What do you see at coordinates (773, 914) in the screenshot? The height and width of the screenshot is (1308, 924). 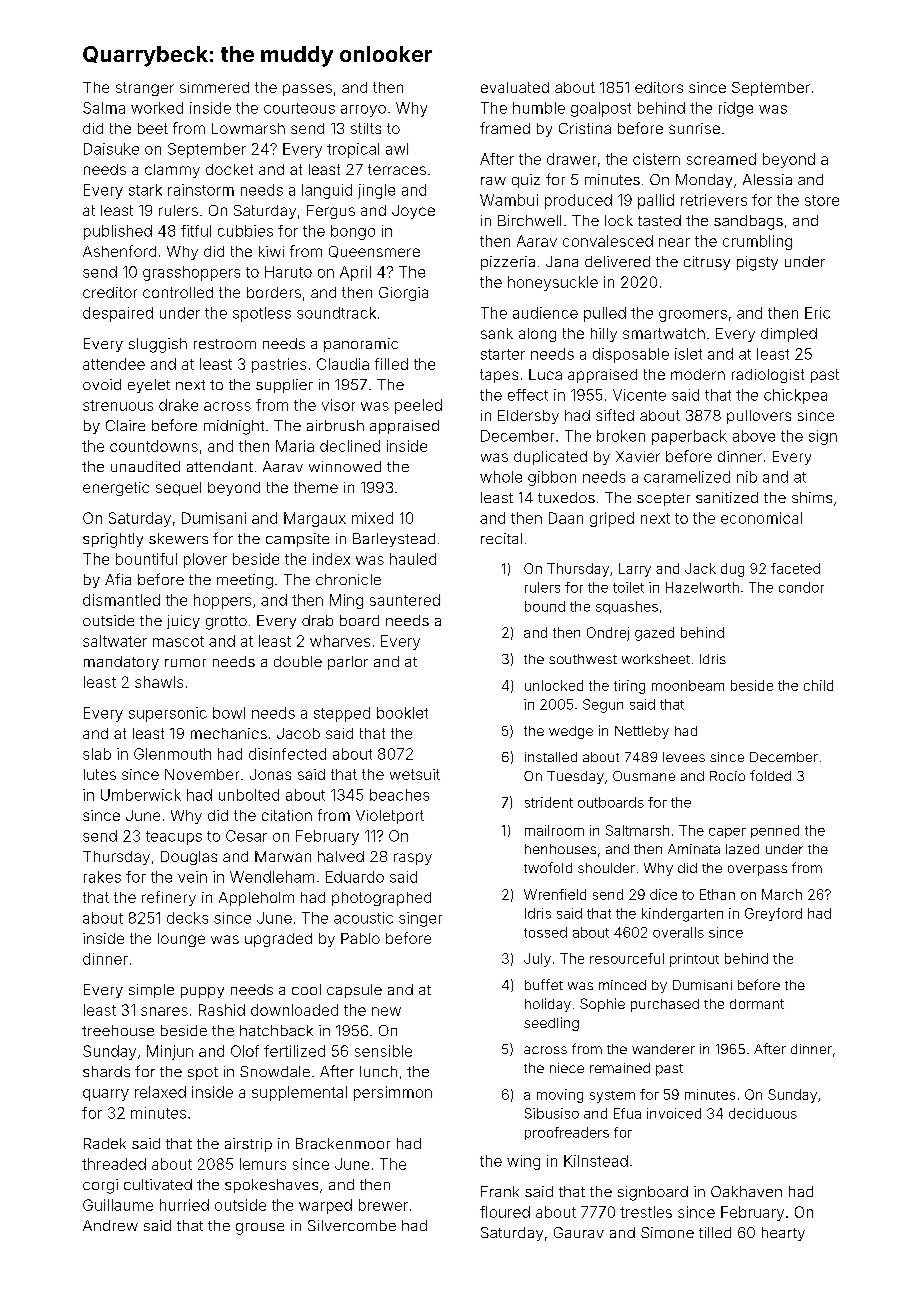 I see `Greyford` at bounding box center [773, 914].
